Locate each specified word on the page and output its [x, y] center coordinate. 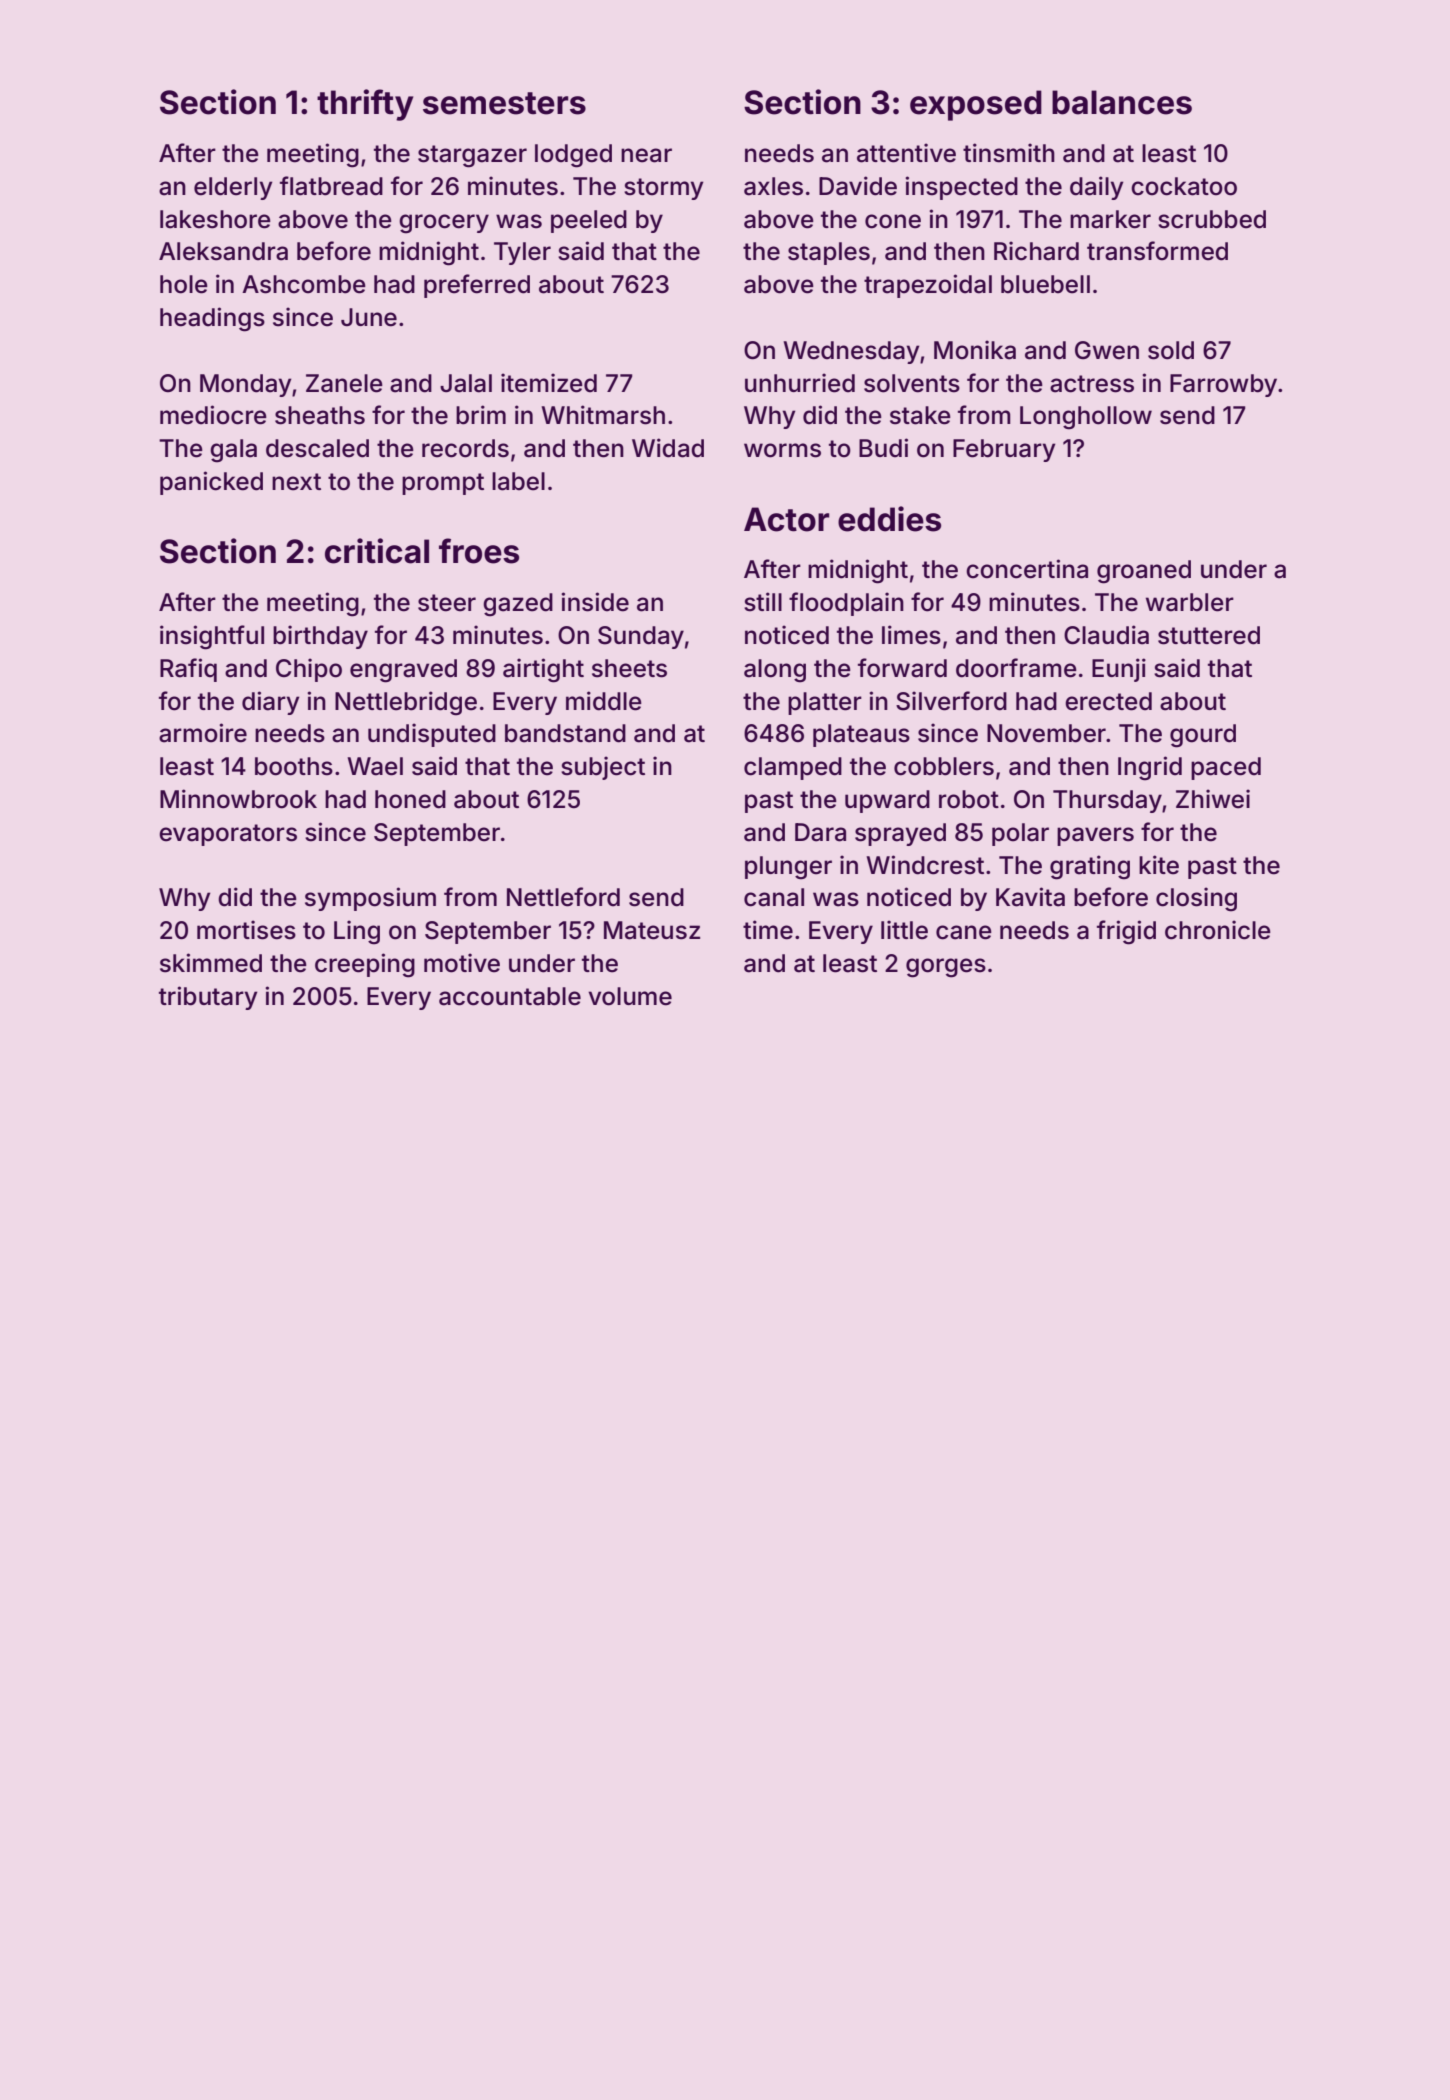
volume [630, 996]
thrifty [365, 105]
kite [1159, 865]
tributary [208, 998]
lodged [573, 156]
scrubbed [1212, 219]
